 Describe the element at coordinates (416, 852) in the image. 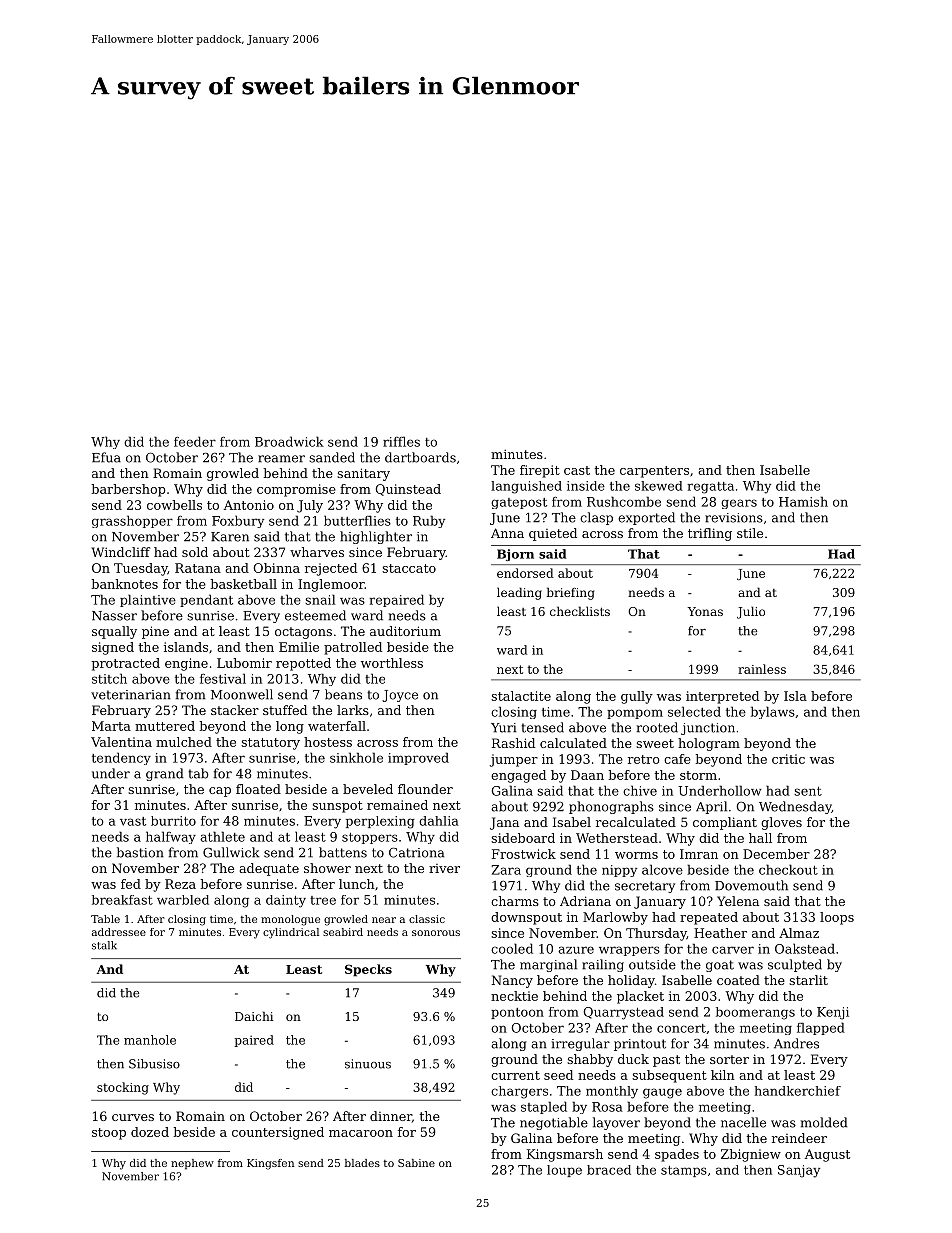

I see `Catriona` at that location.
